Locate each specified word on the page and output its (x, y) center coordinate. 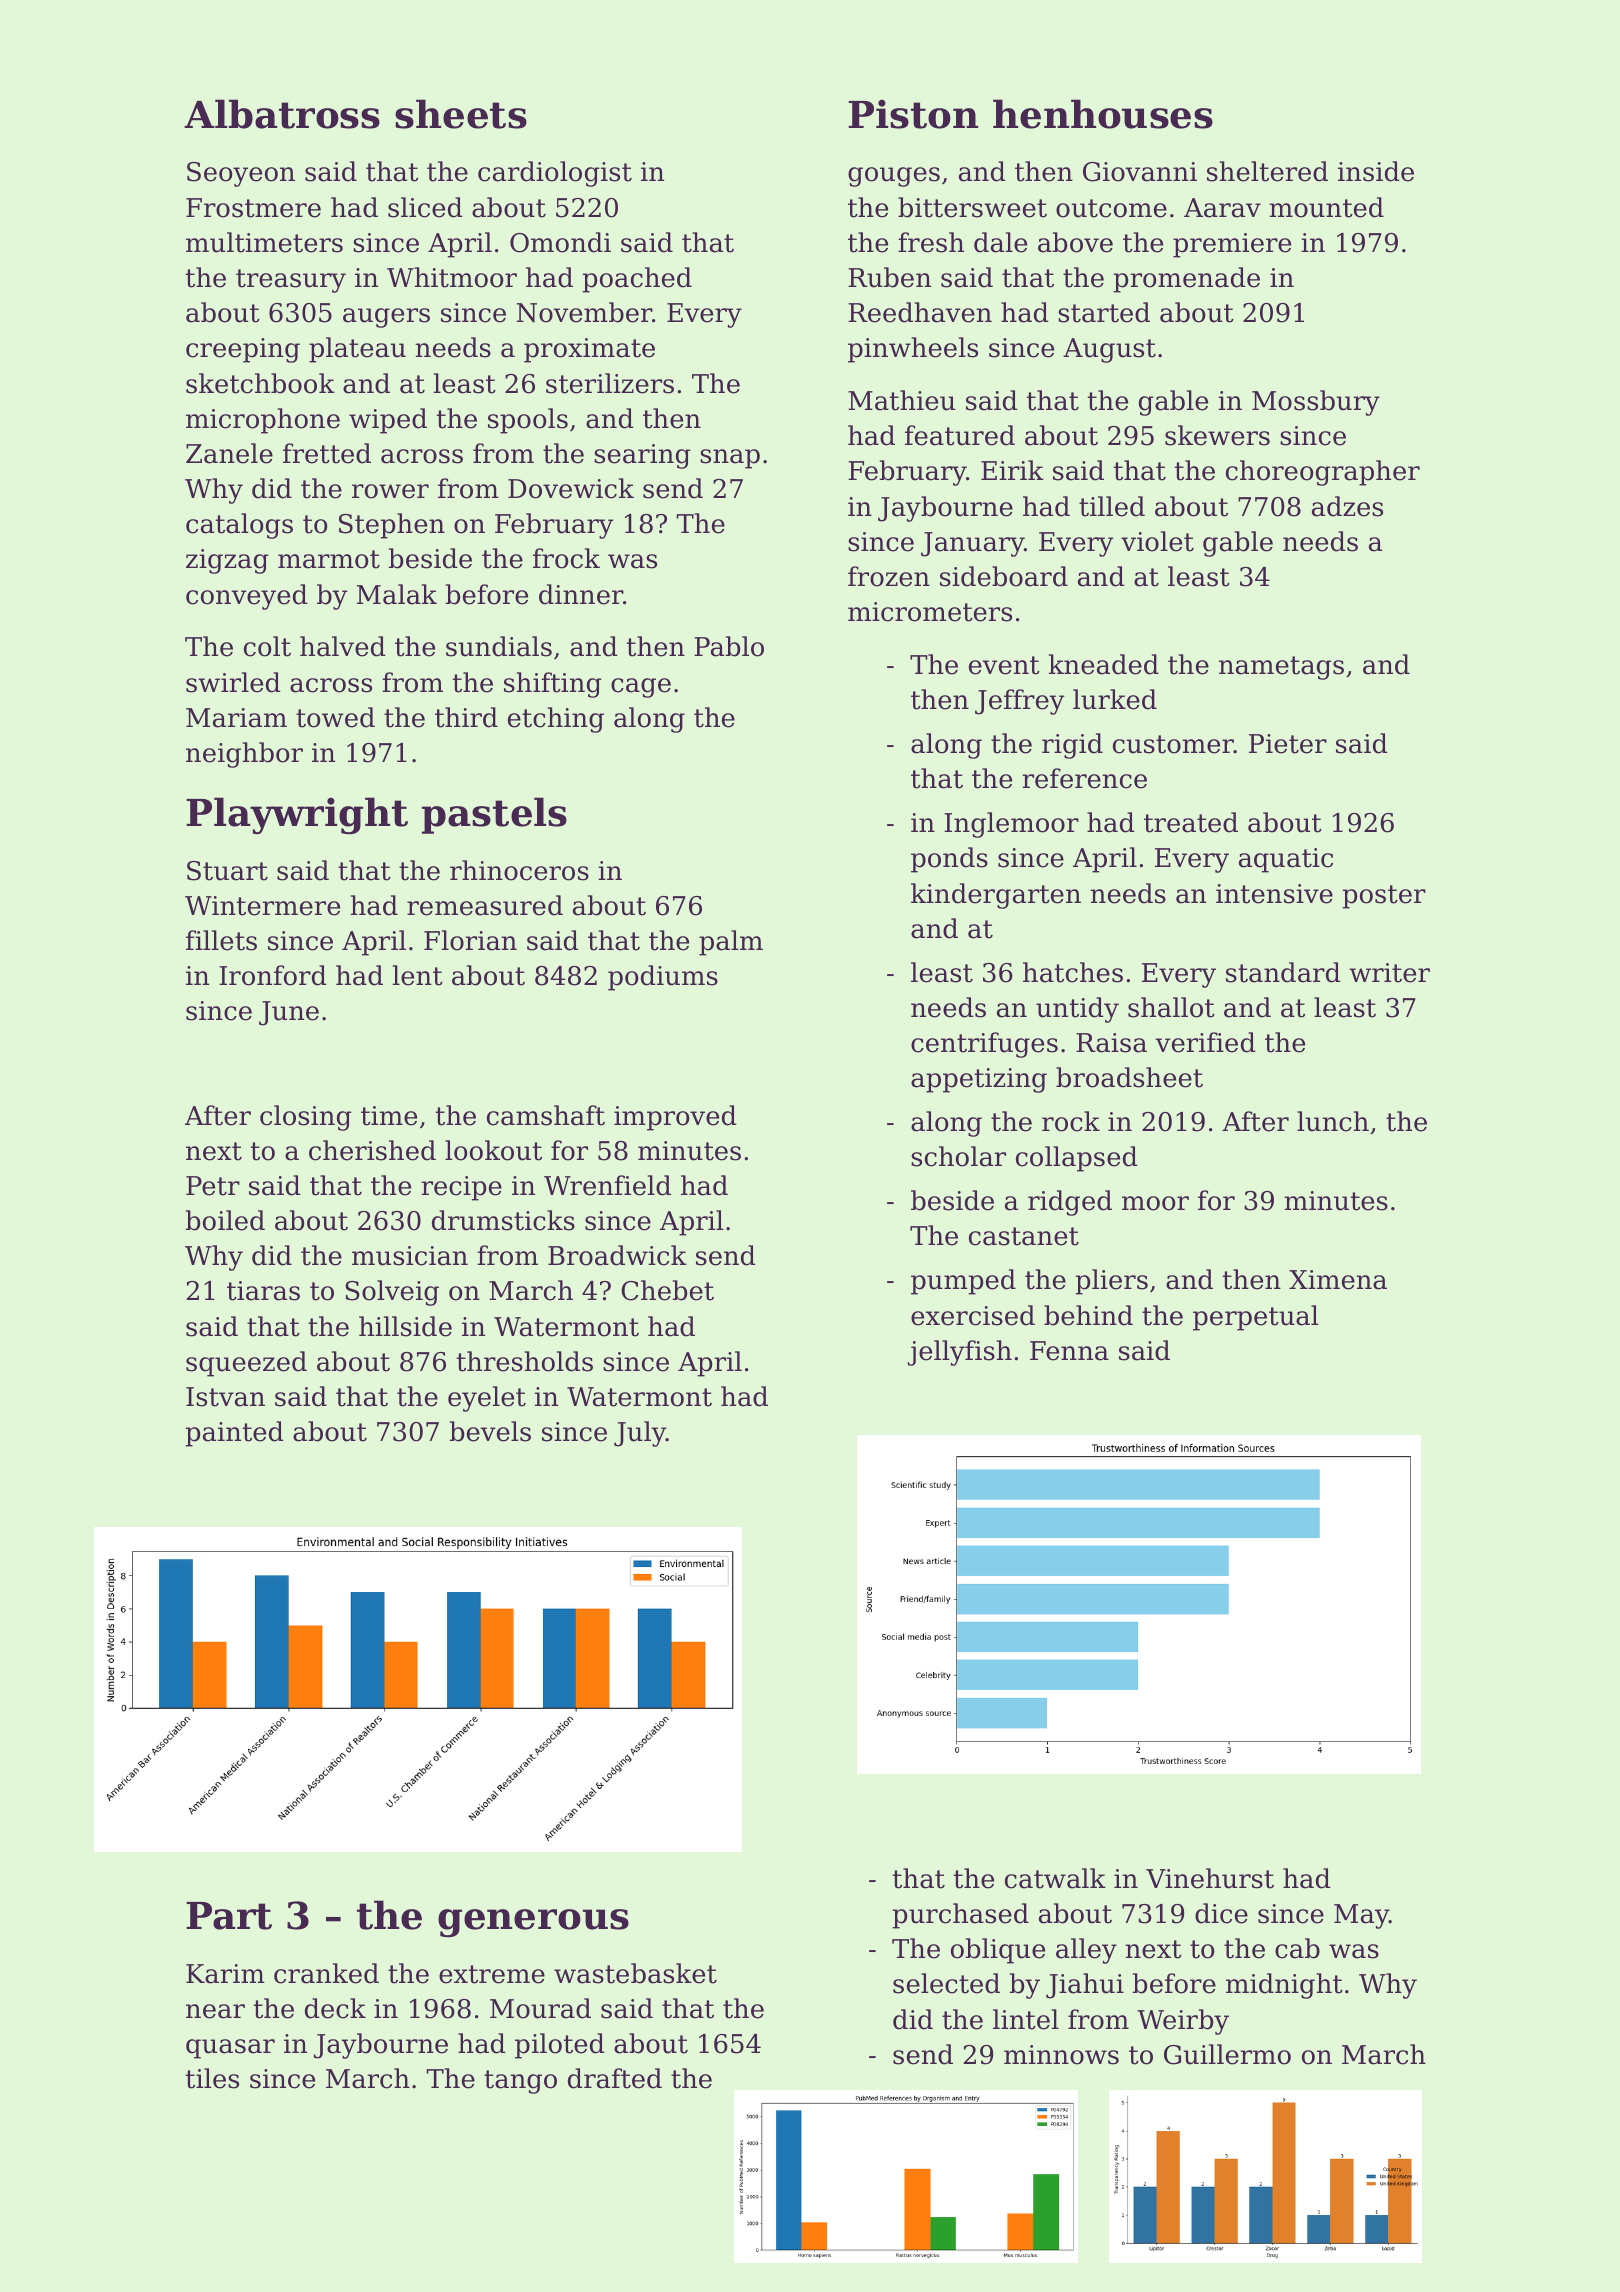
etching (556, 720)
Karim (225, 1974)
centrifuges (984, 1045)
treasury (291, 281)
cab (1297, 1948)
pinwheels (913, 350)
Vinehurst (1210, 1878)
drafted (615, 2078)
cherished (372, 1150)
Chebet (667, 1290)
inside (1376, 171)
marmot (329, 559)
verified (1205, 1042)
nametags (1281, 668)
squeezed (246, 1364)
